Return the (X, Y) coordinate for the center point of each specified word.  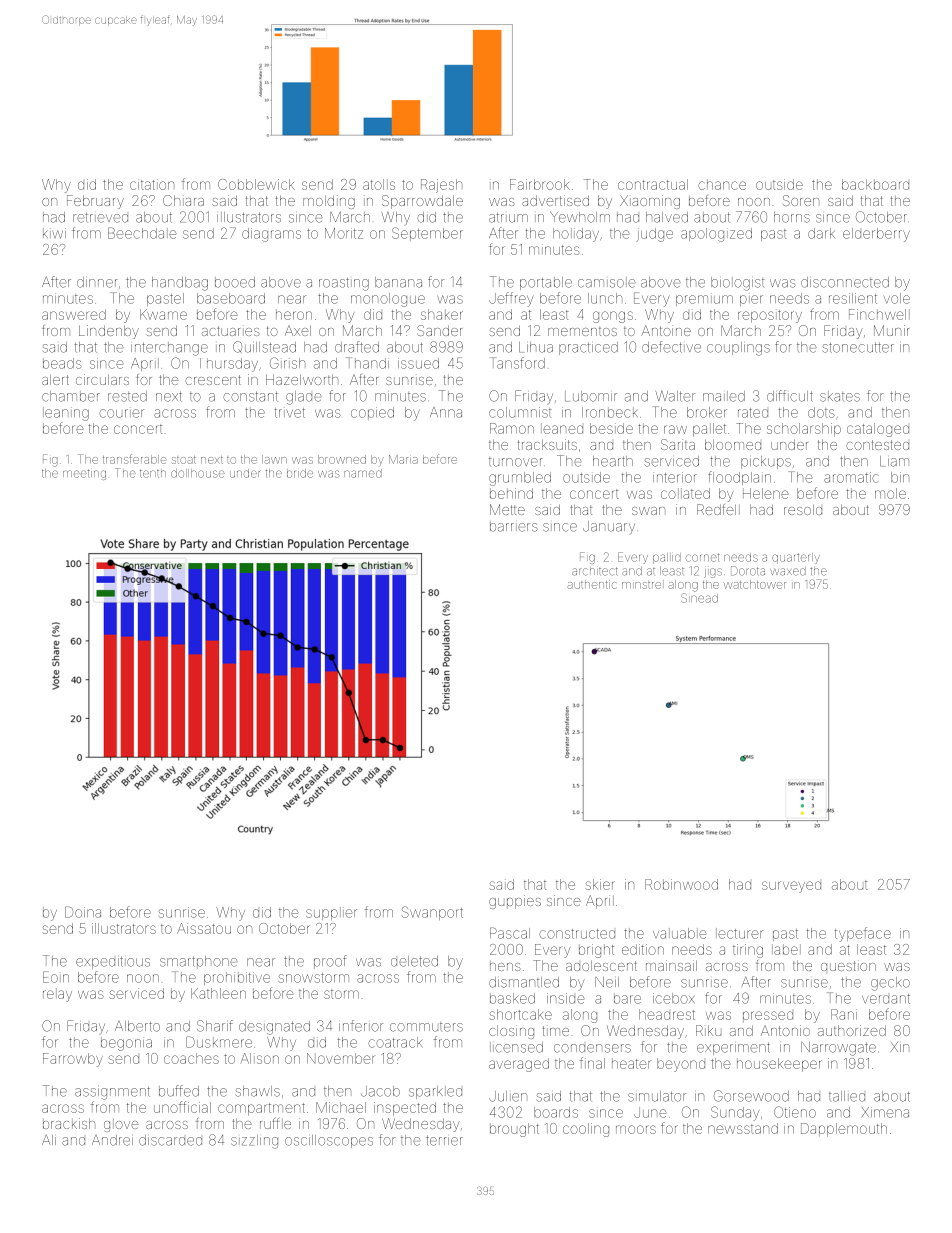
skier (600, 884)
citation (152, 184)
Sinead (699, 598)
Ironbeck (610, 412)
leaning (66, 414)
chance (722, 184)
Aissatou (204, 928)
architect (595, 571)
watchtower (754, 584)
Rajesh (441, 186)
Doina (83, 912)
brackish (69, 1123)
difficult (790, 396)
